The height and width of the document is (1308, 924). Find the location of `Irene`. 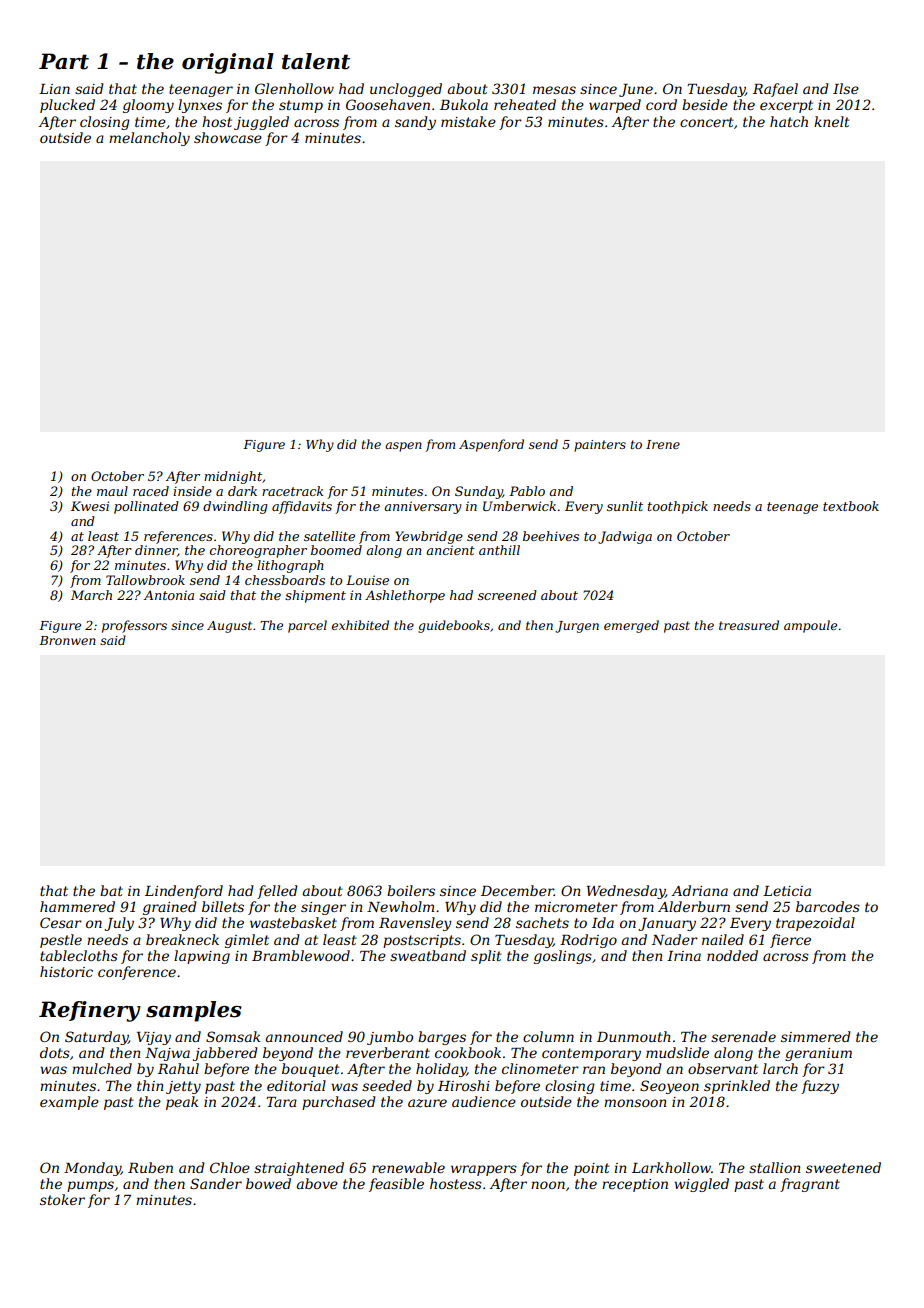

Irene is located at coordinates (663, 444).
